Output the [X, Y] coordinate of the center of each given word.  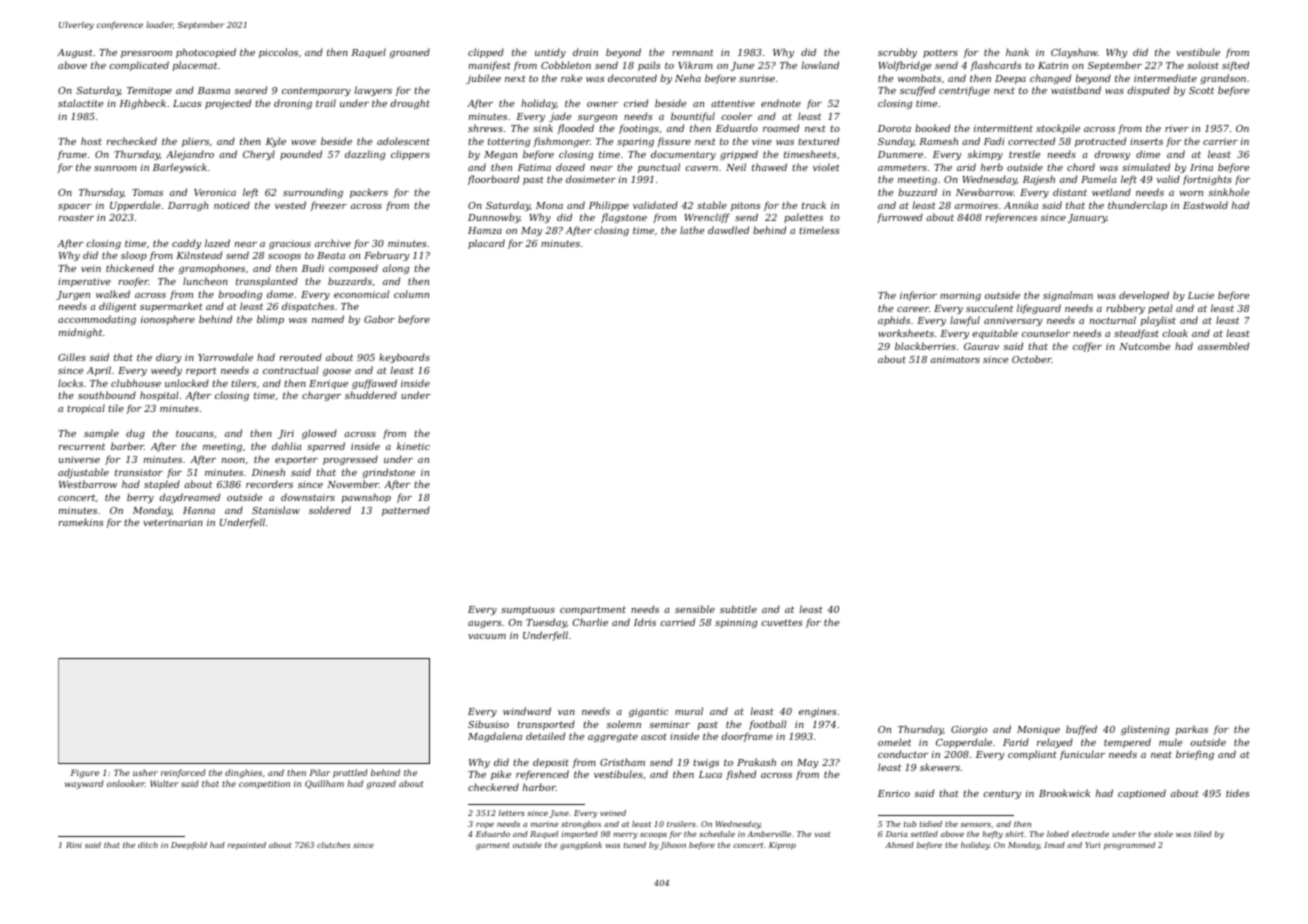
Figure [84, 773]
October [1032, 359]
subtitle [738, 609]
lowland [820, 65]
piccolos [278, 53]
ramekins [81, 522]
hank [1017, 52]
